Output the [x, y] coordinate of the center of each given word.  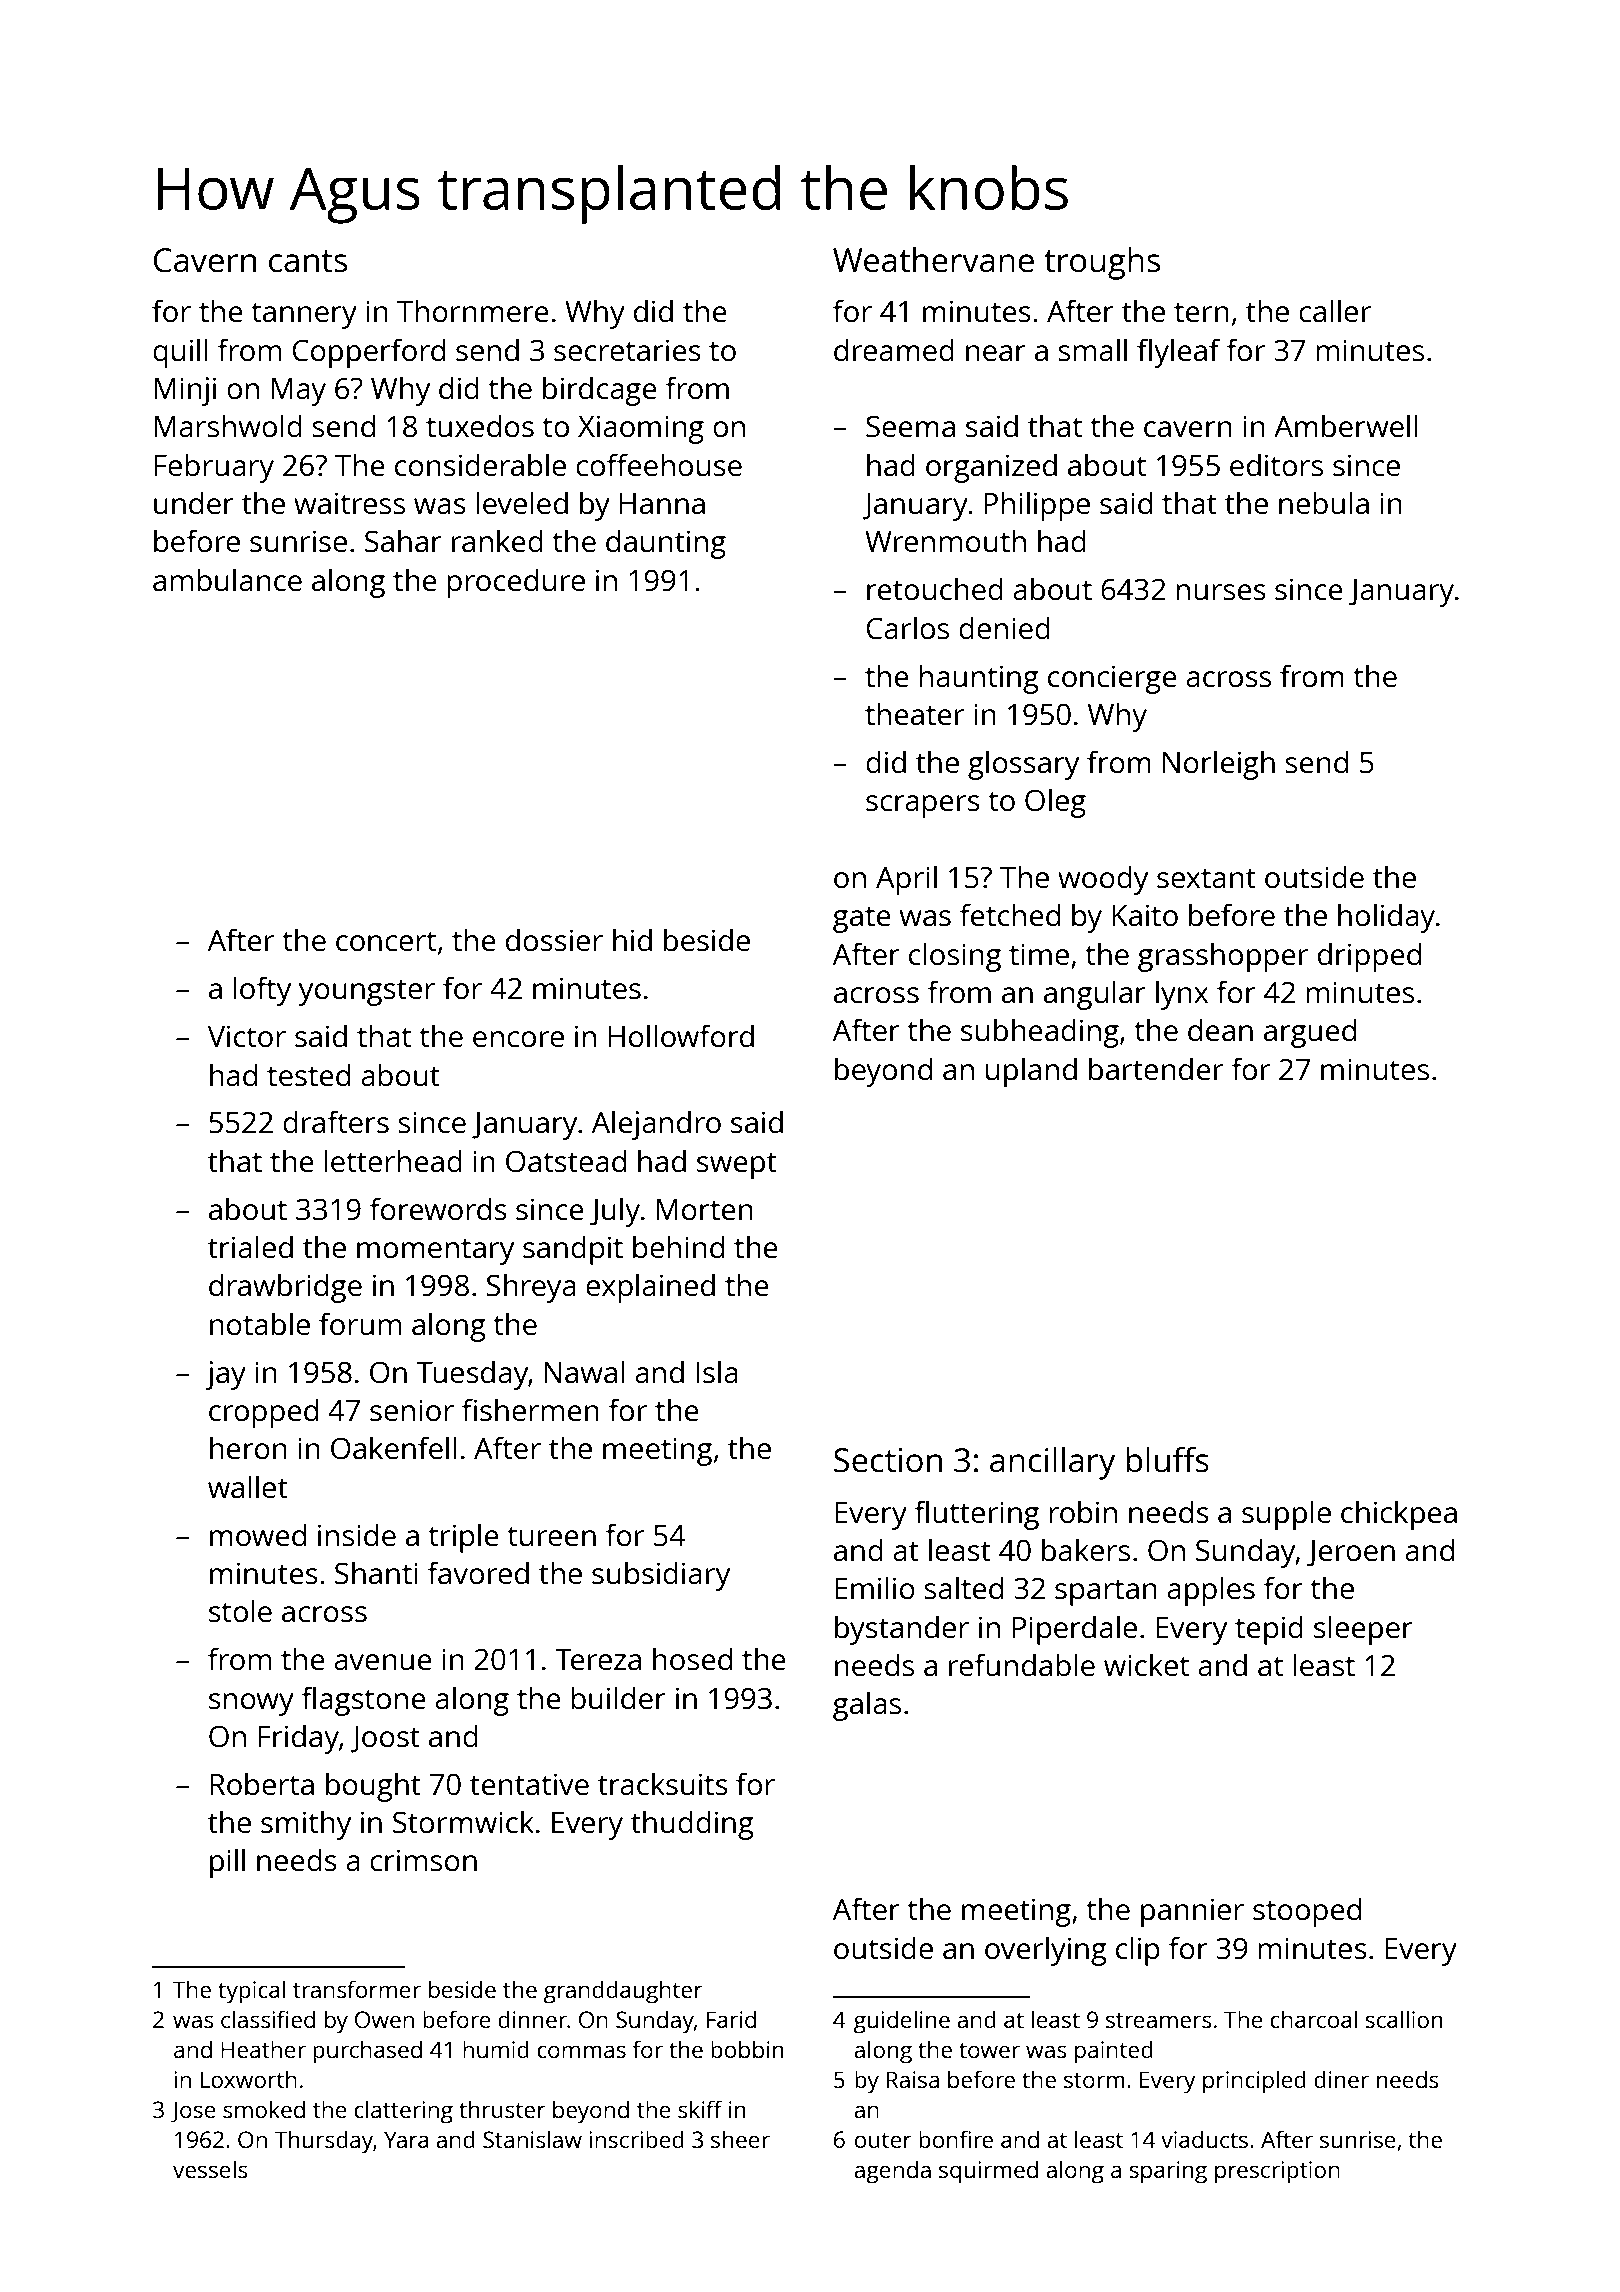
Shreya [531, 1288]
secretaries [627, 350]
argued [1310, 1033]
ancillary [1052, 1463]
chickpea [1399, 1515]
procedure [516, 583]
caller [1335, 311]
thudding [692, 1825]
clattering [403, 2112]
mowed [258, 1535]
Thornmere [473, 311]
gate [862, 919]
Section [888, 1460]
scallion [1403, 2019]
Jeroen [1351, 1553]
